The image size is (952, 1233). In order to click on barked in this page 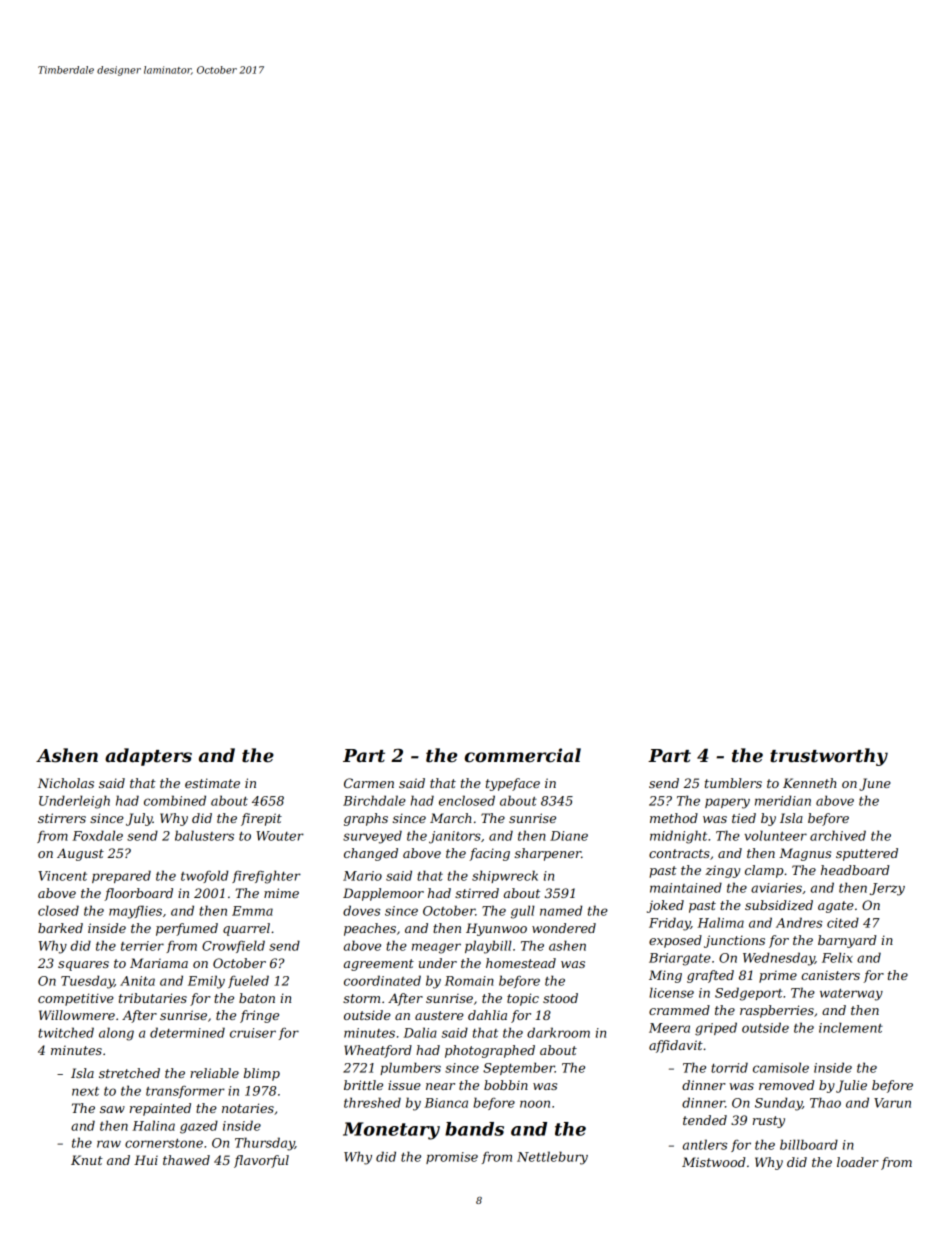, I will do `click(60, 928)`.
